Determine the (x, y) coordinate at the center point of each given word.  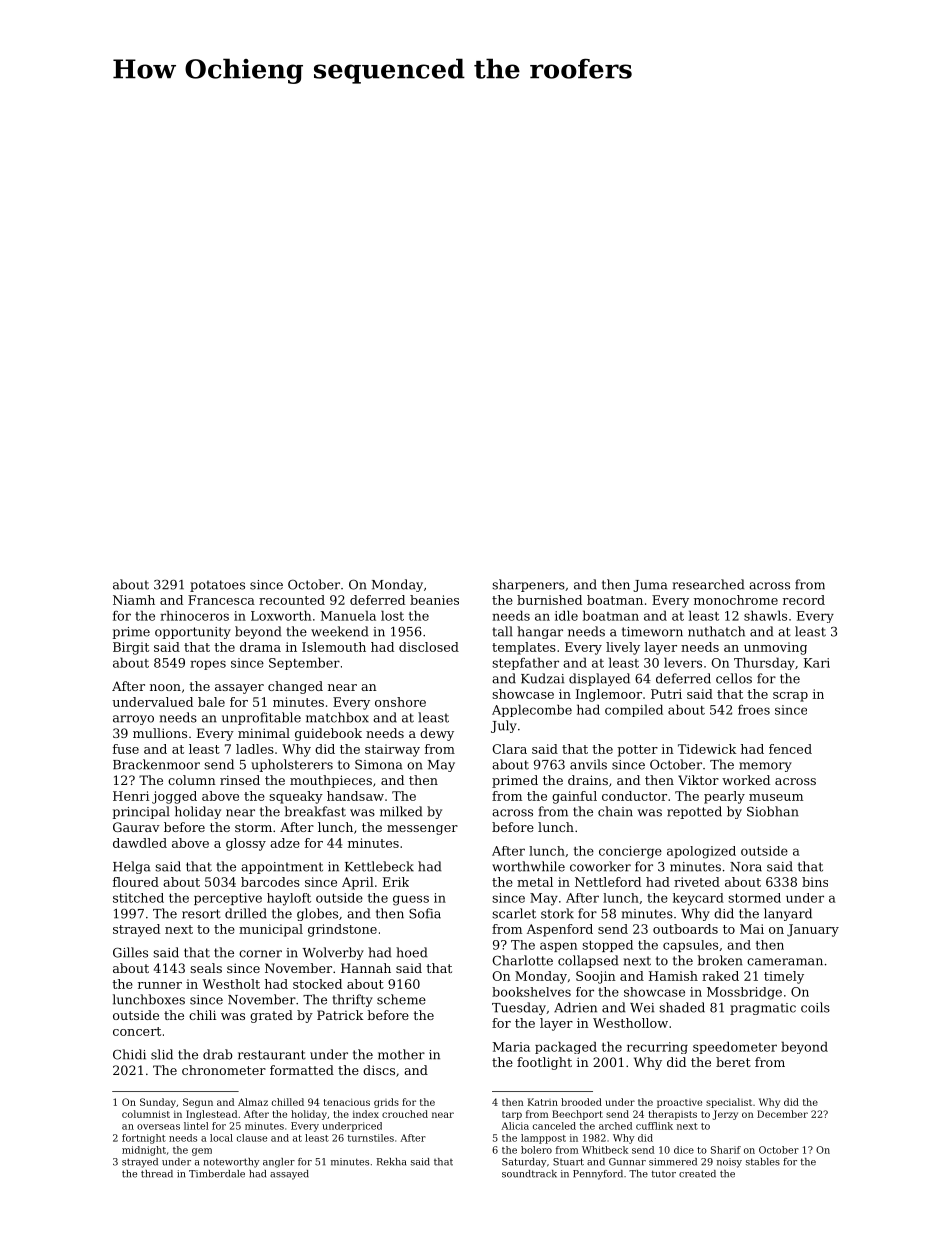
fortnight (144, 1139)
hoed (411, 952)
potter (637, 751)
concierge (630, 852)
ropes (208, 665)
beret (733, 1062)
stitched (138, 898)
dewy (437, 734)
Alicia (515, 1126)
